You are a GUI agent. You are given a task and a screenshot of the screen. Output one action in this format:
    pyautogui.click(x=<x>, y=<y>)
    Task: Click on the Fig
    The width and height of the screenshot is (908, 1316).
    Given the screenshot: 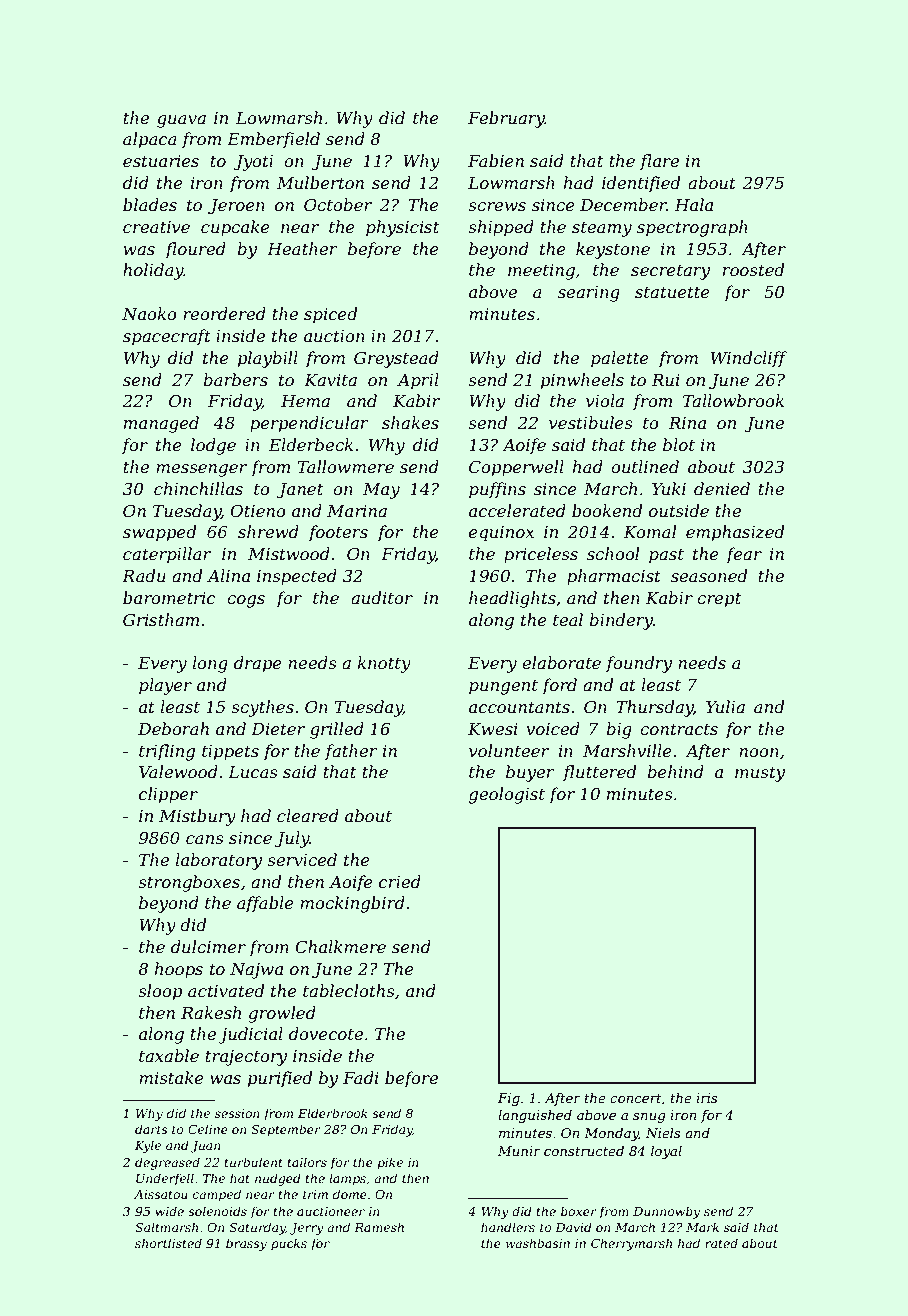 What is the action you would take?
    pyautogui.click(x=509, y=1099)
